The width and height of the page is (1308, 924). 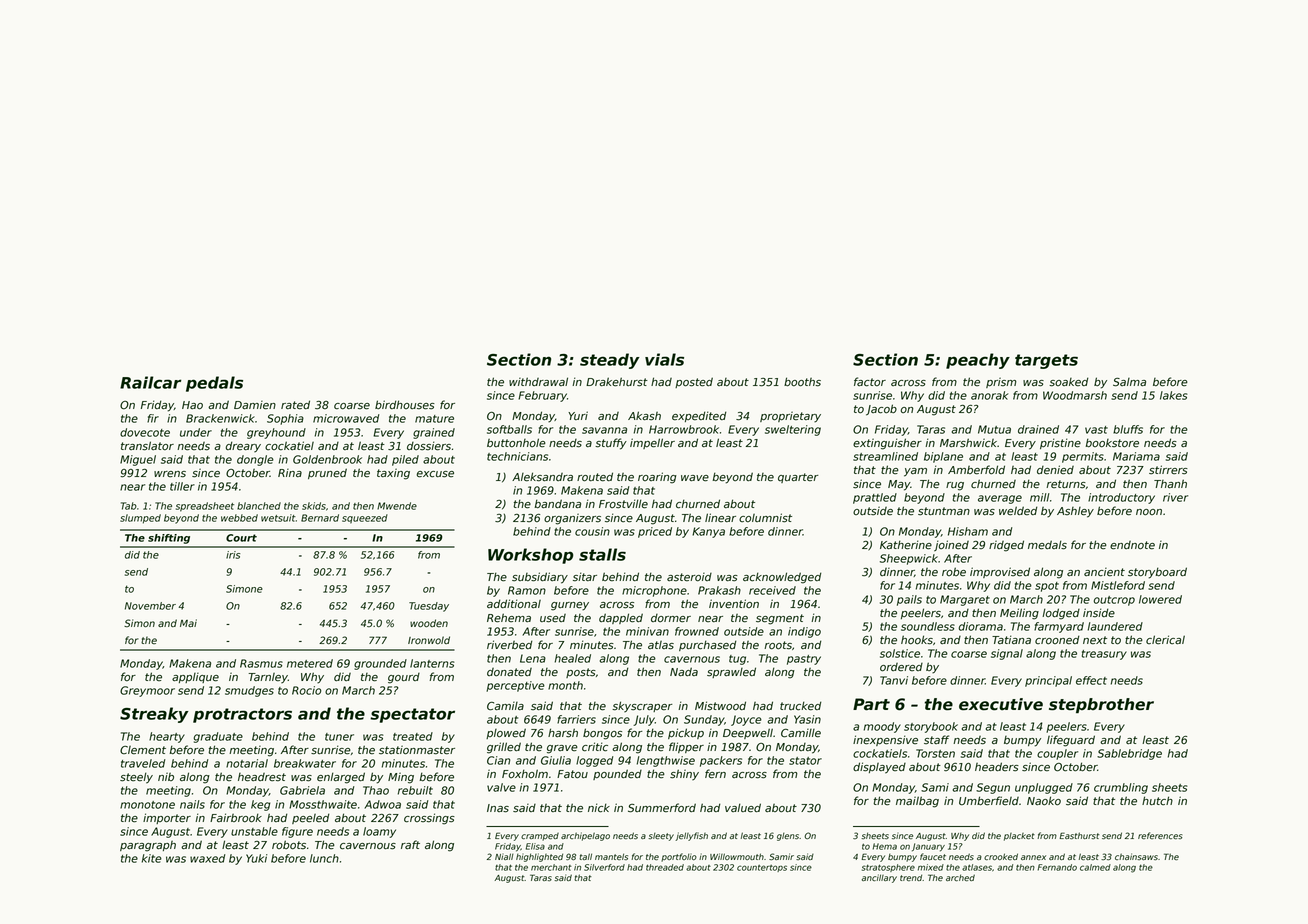 What do you see at coordinates (150, 382) in the page?
I see `Railcar` at bounding box center [150, 382].
